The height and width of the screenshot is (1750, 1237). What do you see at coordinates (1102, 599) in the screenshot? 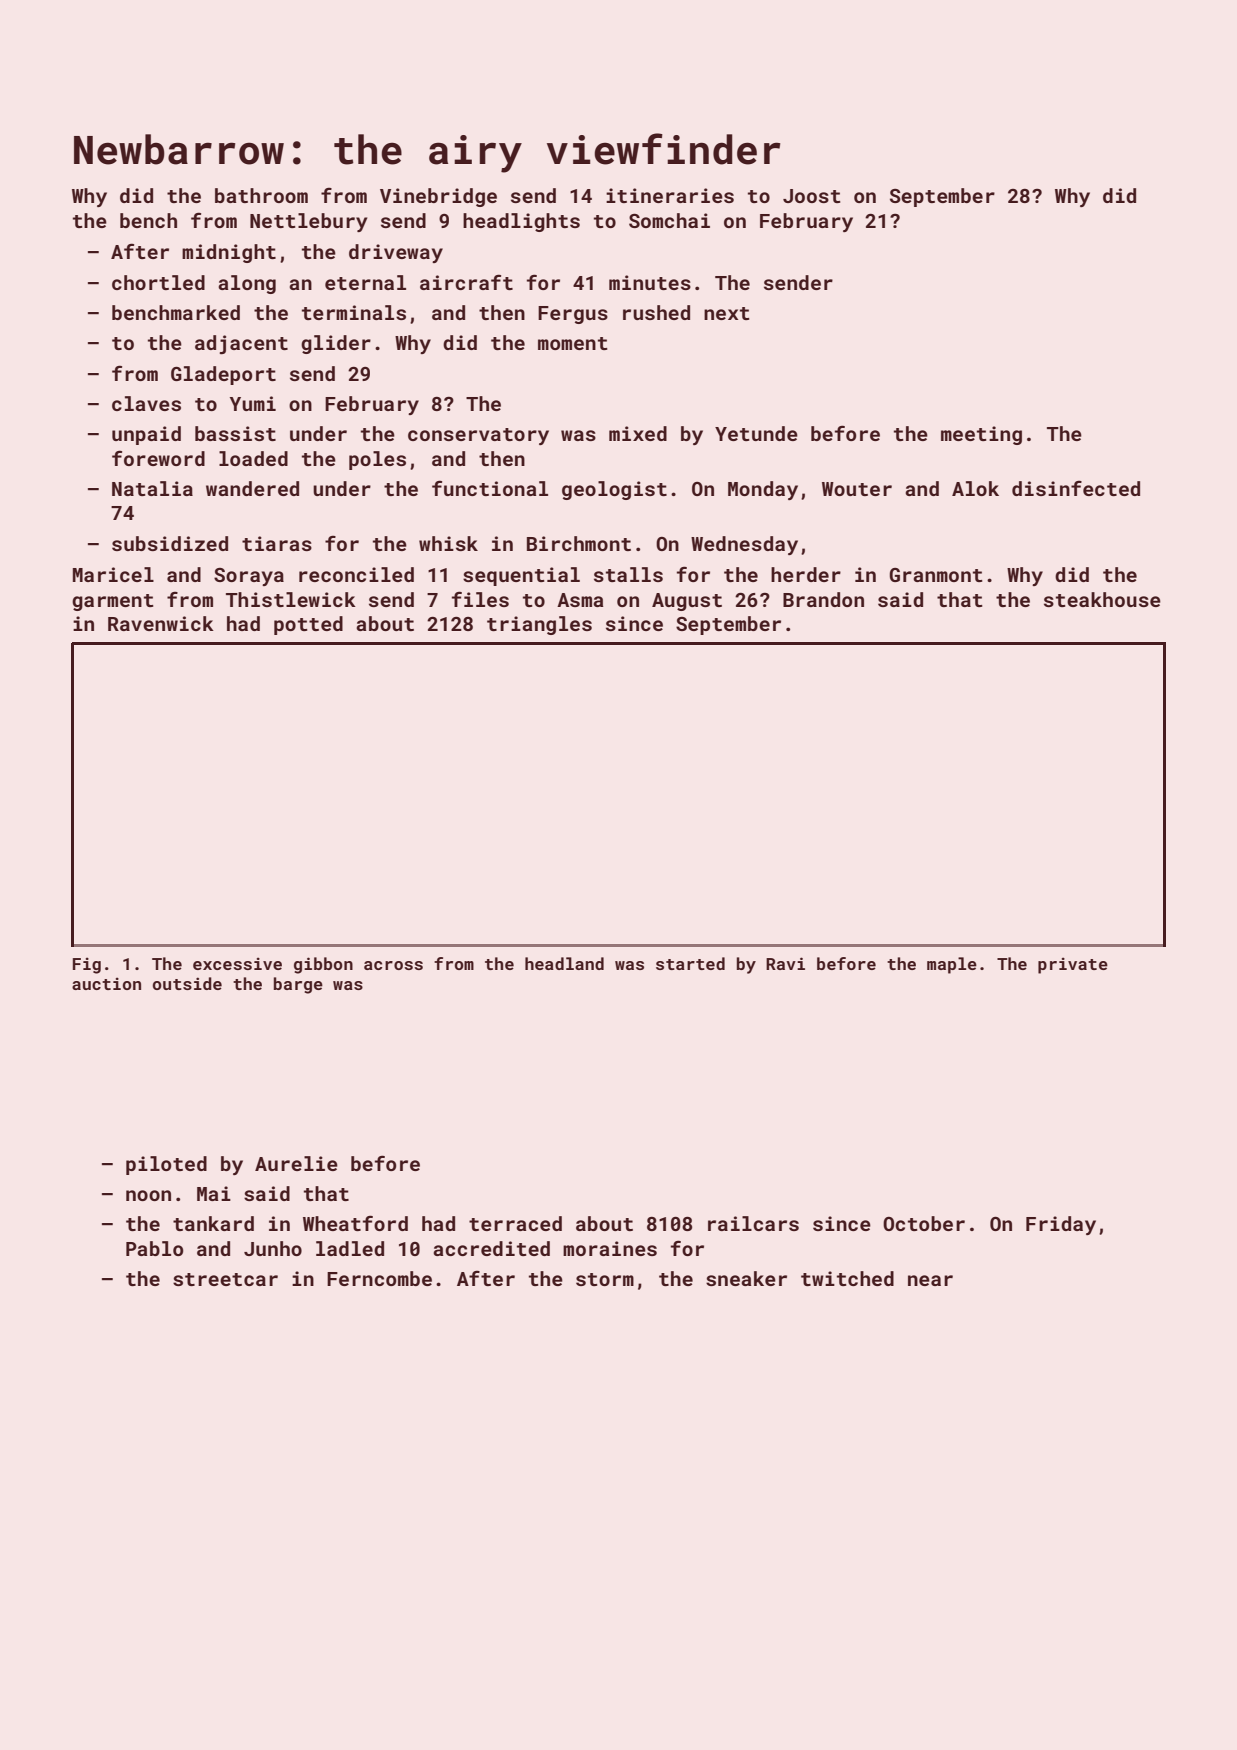
I see `steakhouse` at bounding box center [1102, 599].
